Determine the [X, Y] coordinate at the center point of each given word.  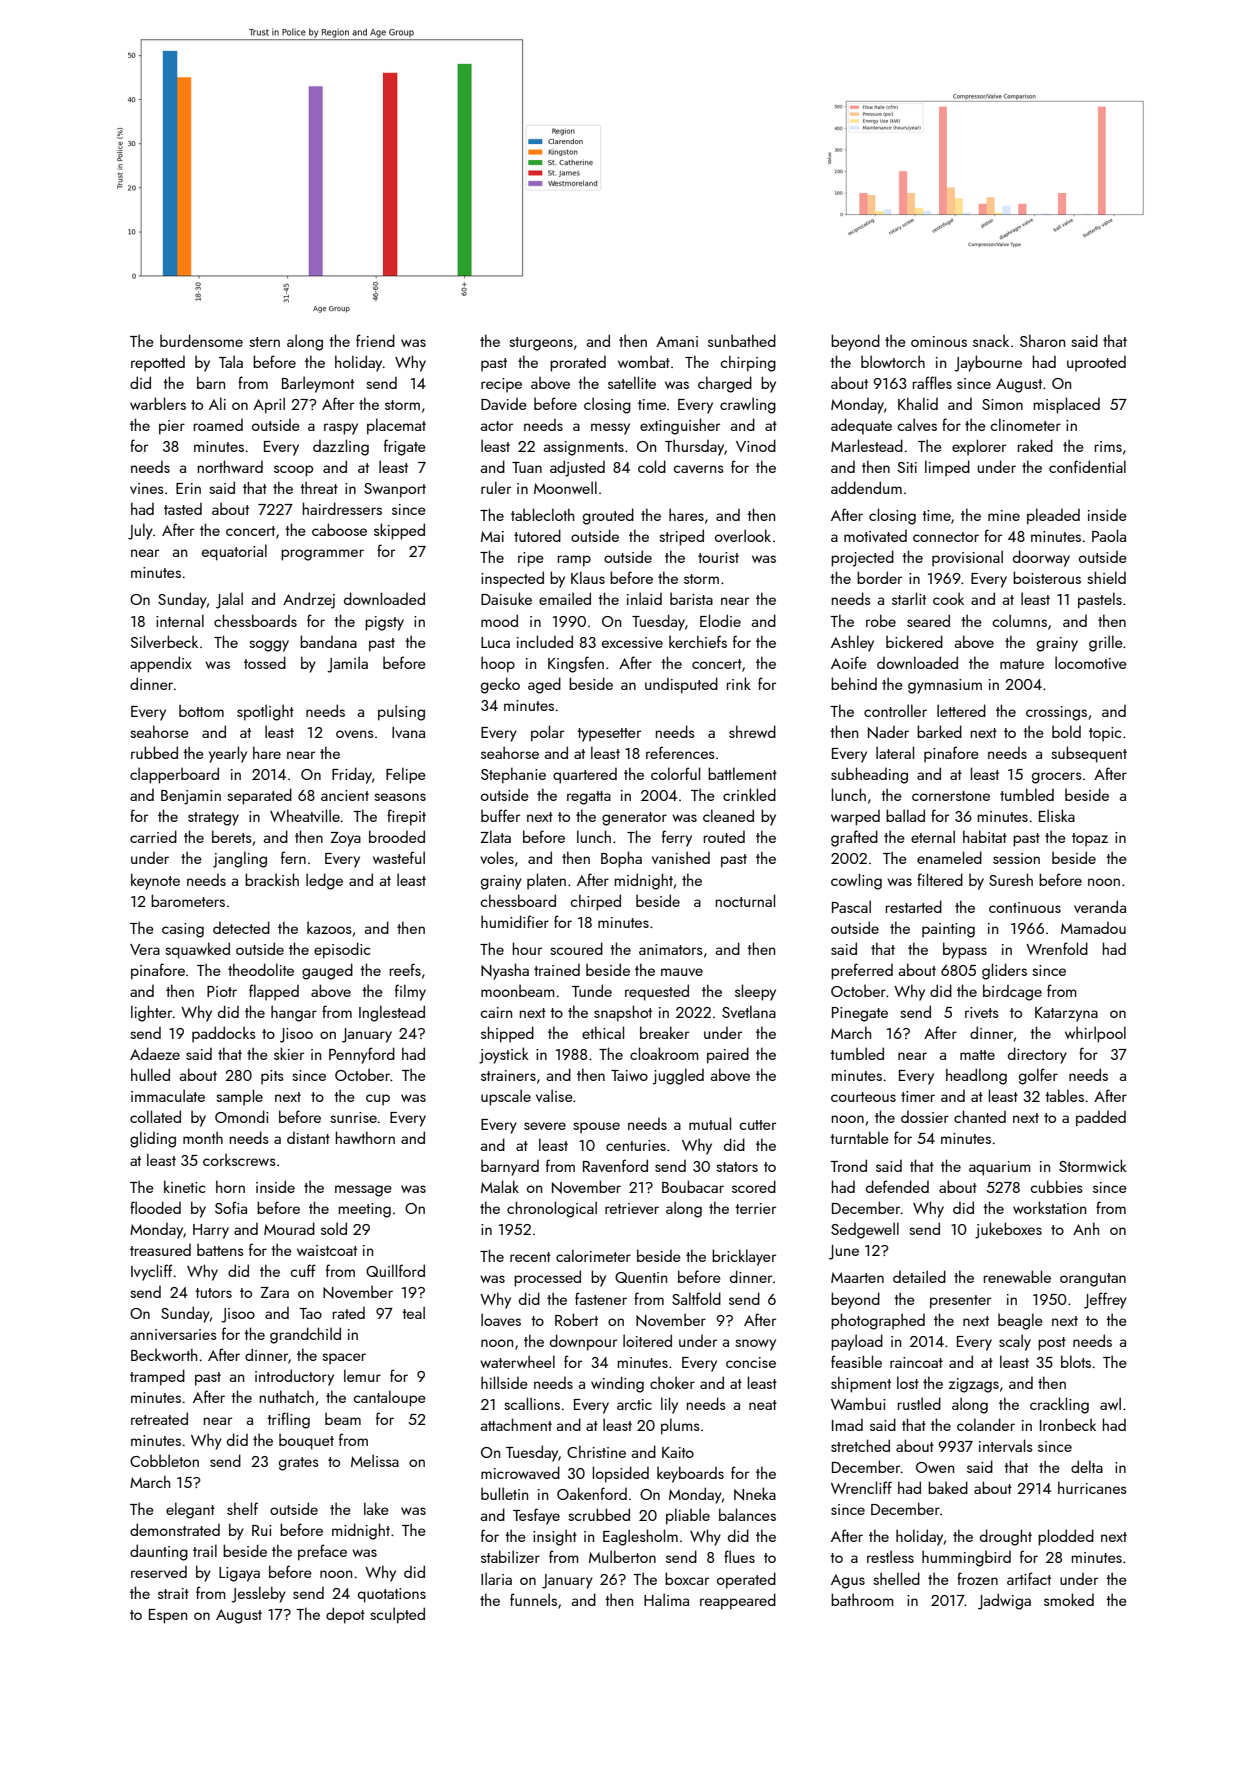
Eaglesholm [640, 1537]
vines [147, 488]
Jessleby [258, 1594]
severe [545, 1126]
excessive [632, 642]
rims [1108, 446]
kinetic [184, 1186]
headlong [976, 1076]
